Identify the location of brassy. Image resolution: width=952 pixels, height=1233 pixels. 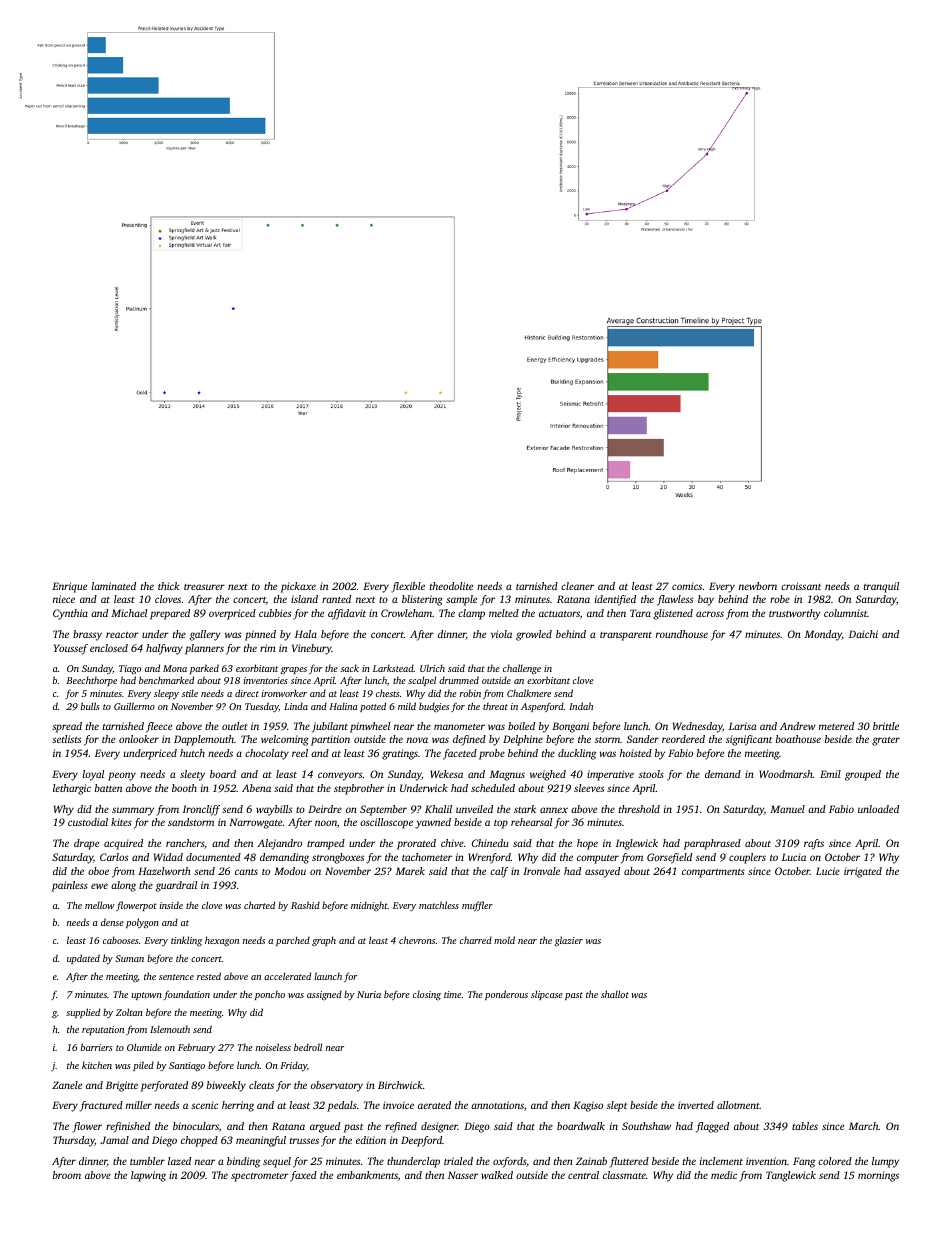
(87, 635).
